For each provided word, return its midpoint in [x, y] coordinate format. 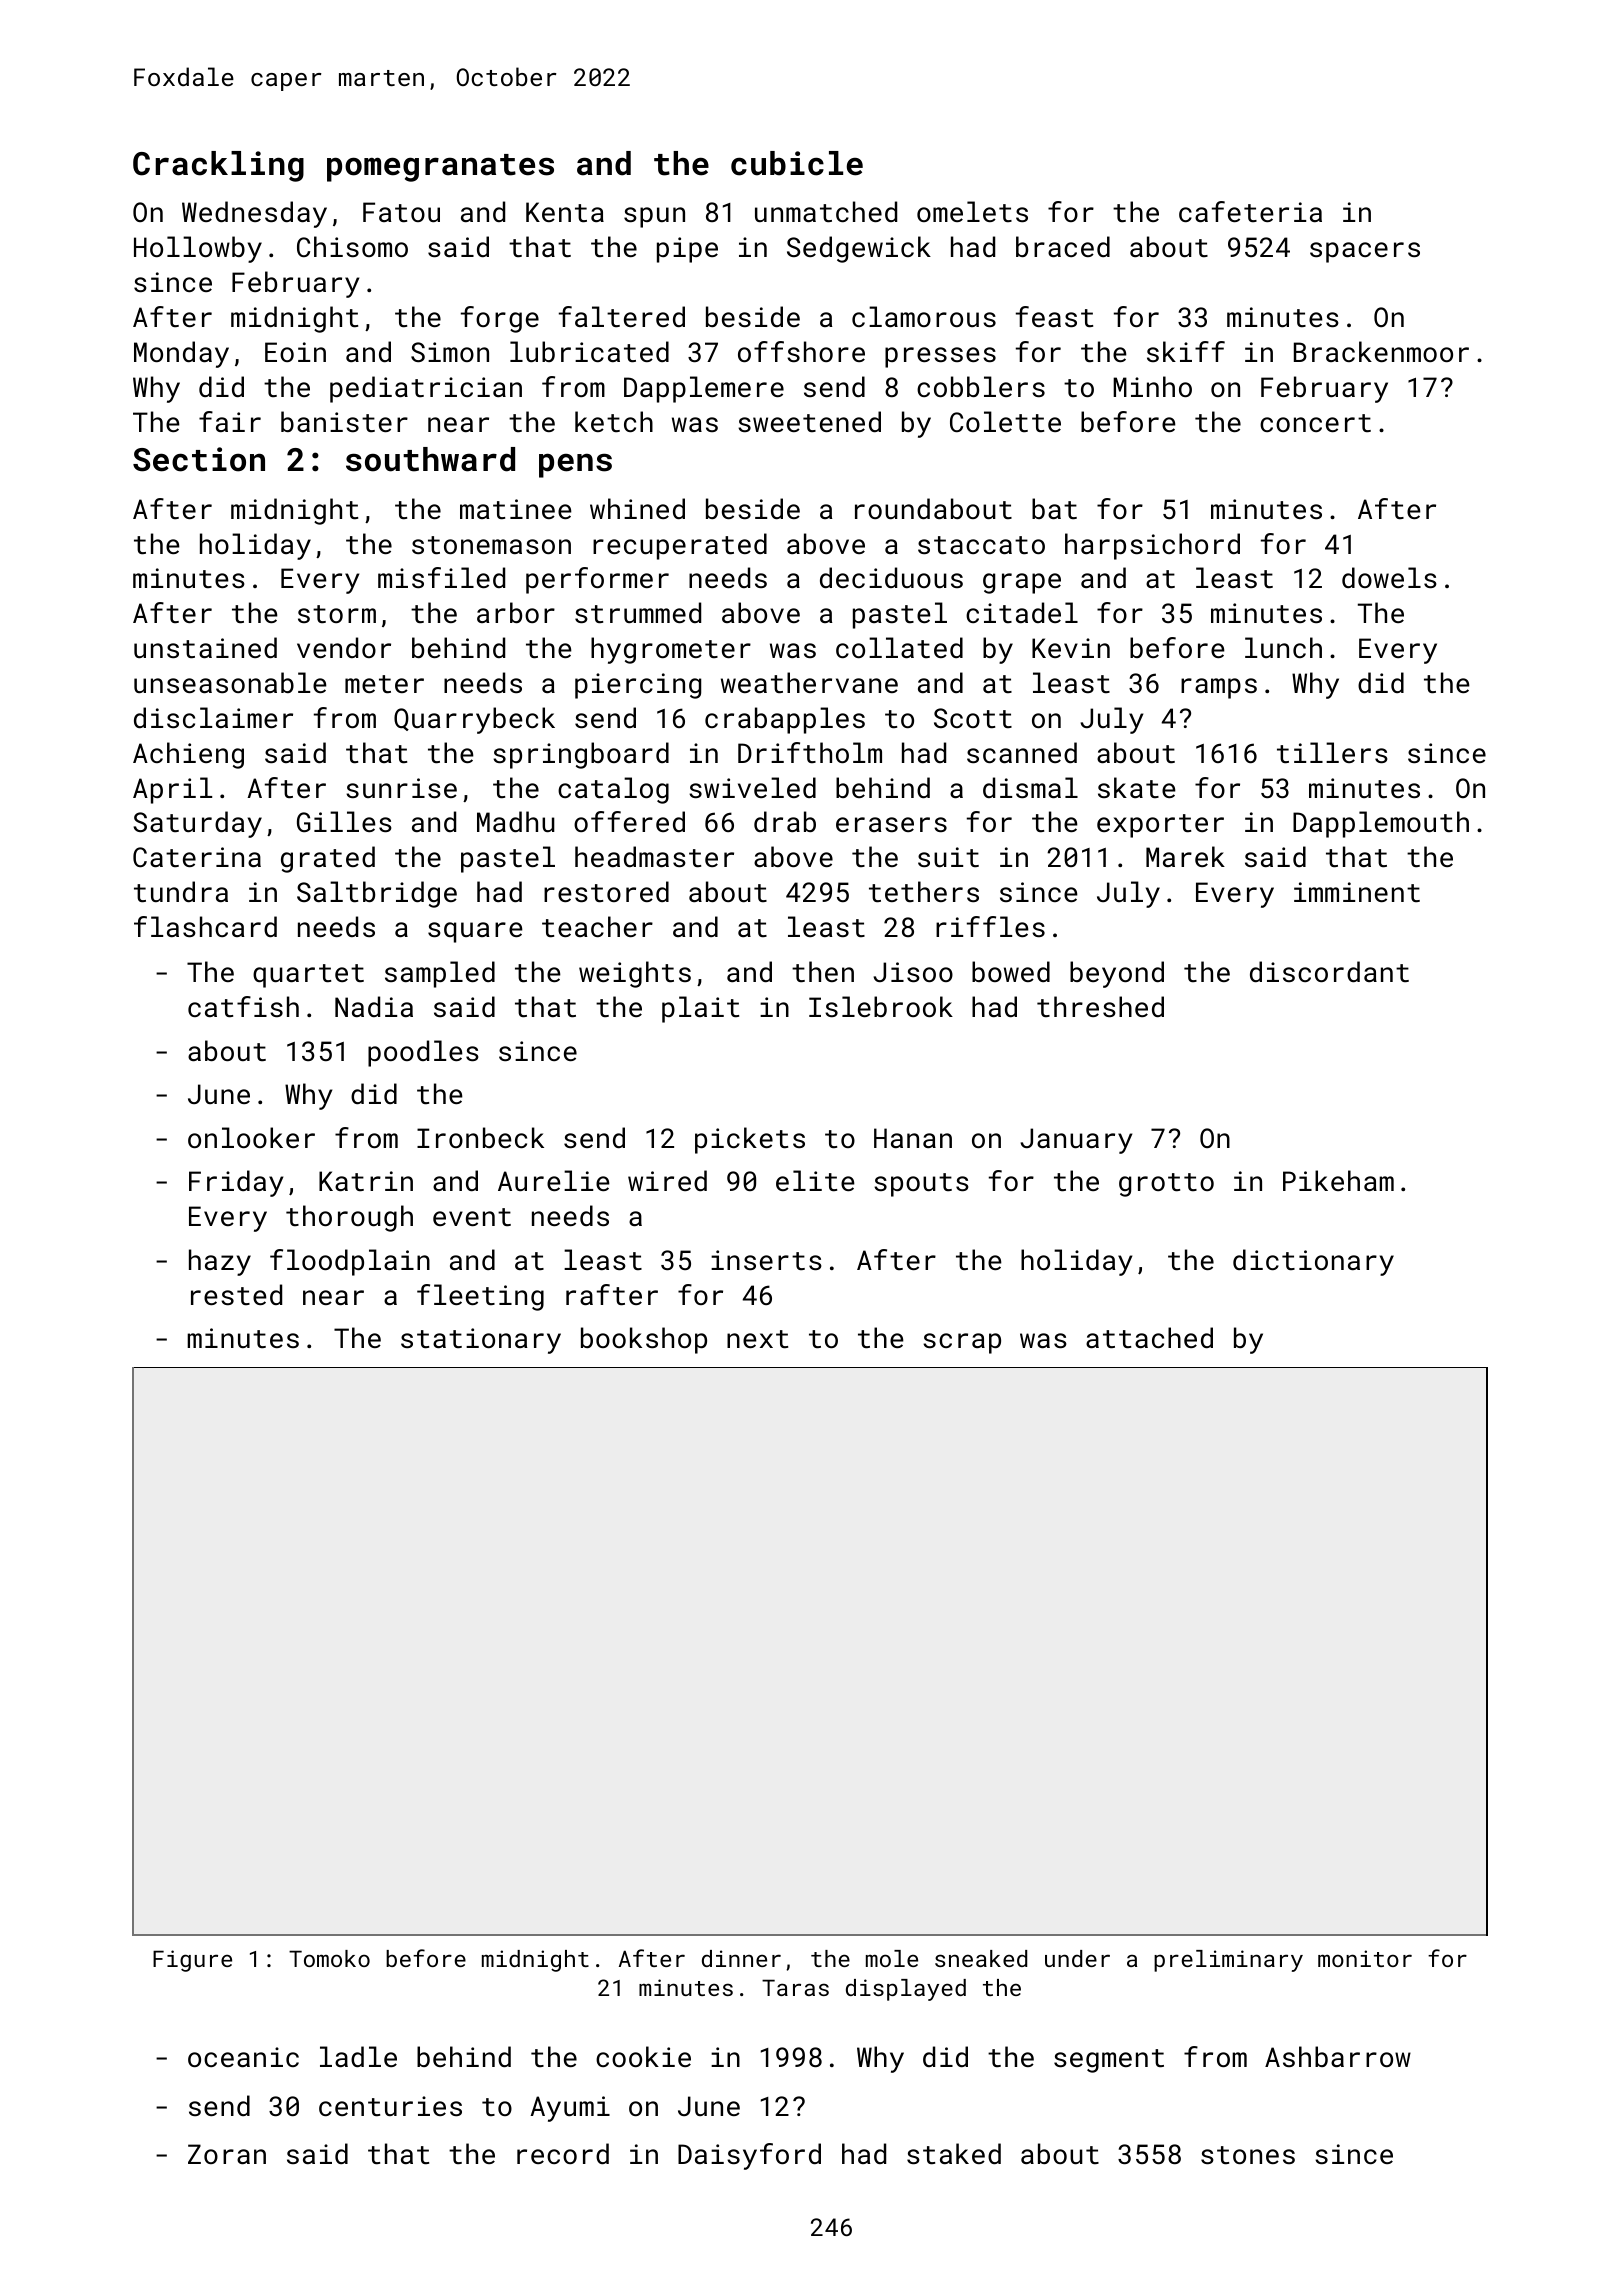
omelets [972, 211]
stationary [481, 1341]
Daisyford [749, 2156]
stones [1248, 2155]
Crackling [218, 166]
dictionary [1313, 1262]
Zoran [227, 2154]
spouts [921, 1185]
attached [1149, 1338]
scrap [962, 1343]
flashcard [205, 927]
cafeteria [1250, 211]
